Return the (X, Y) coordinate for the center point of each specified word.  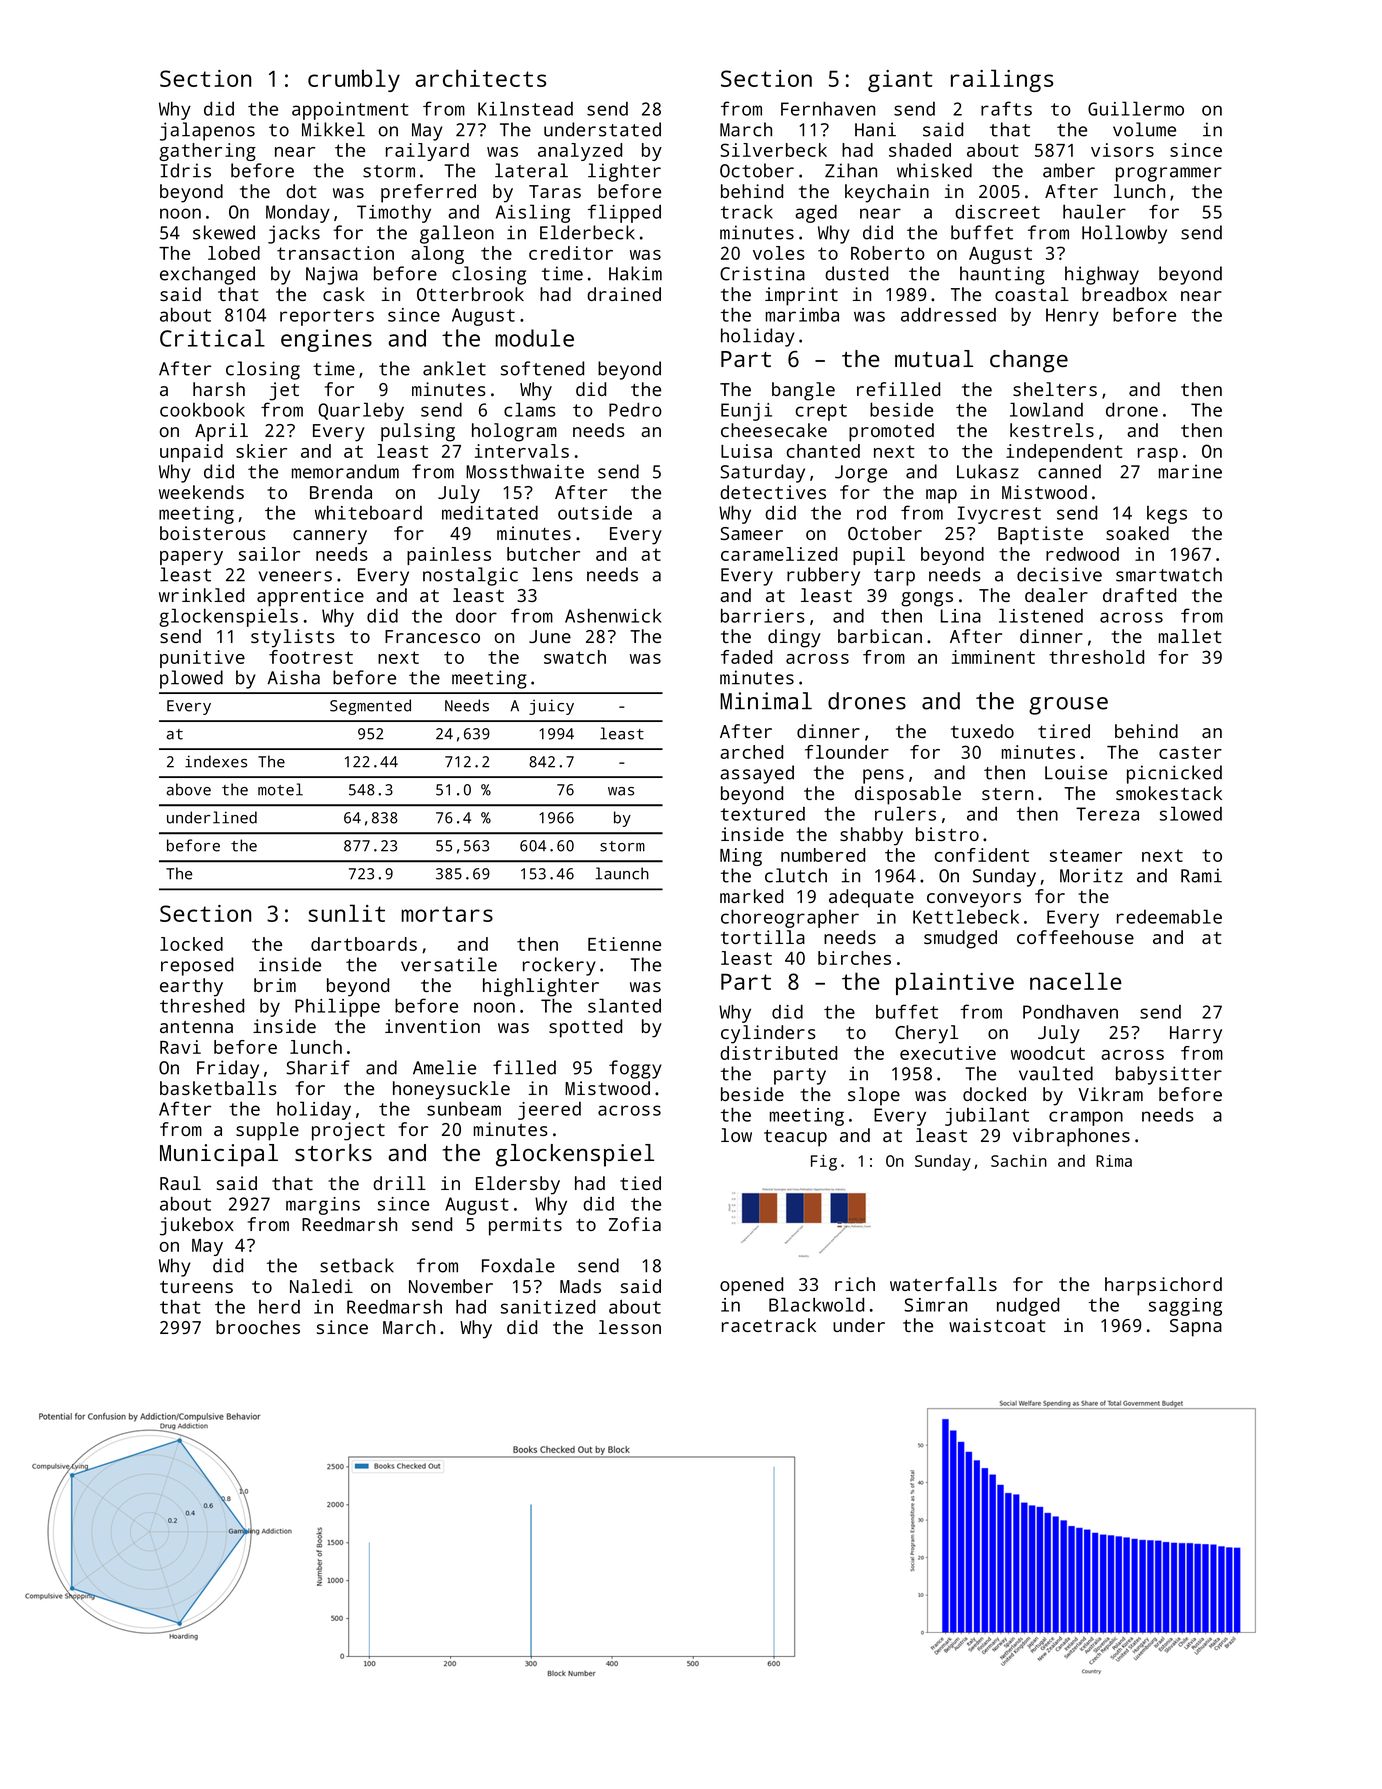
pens (883, 776)
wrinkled (201, 595)
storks (333, 1152)
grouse (1068, 706)
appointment (350, 111)
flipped (624, 213)
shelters (1055, 389)
